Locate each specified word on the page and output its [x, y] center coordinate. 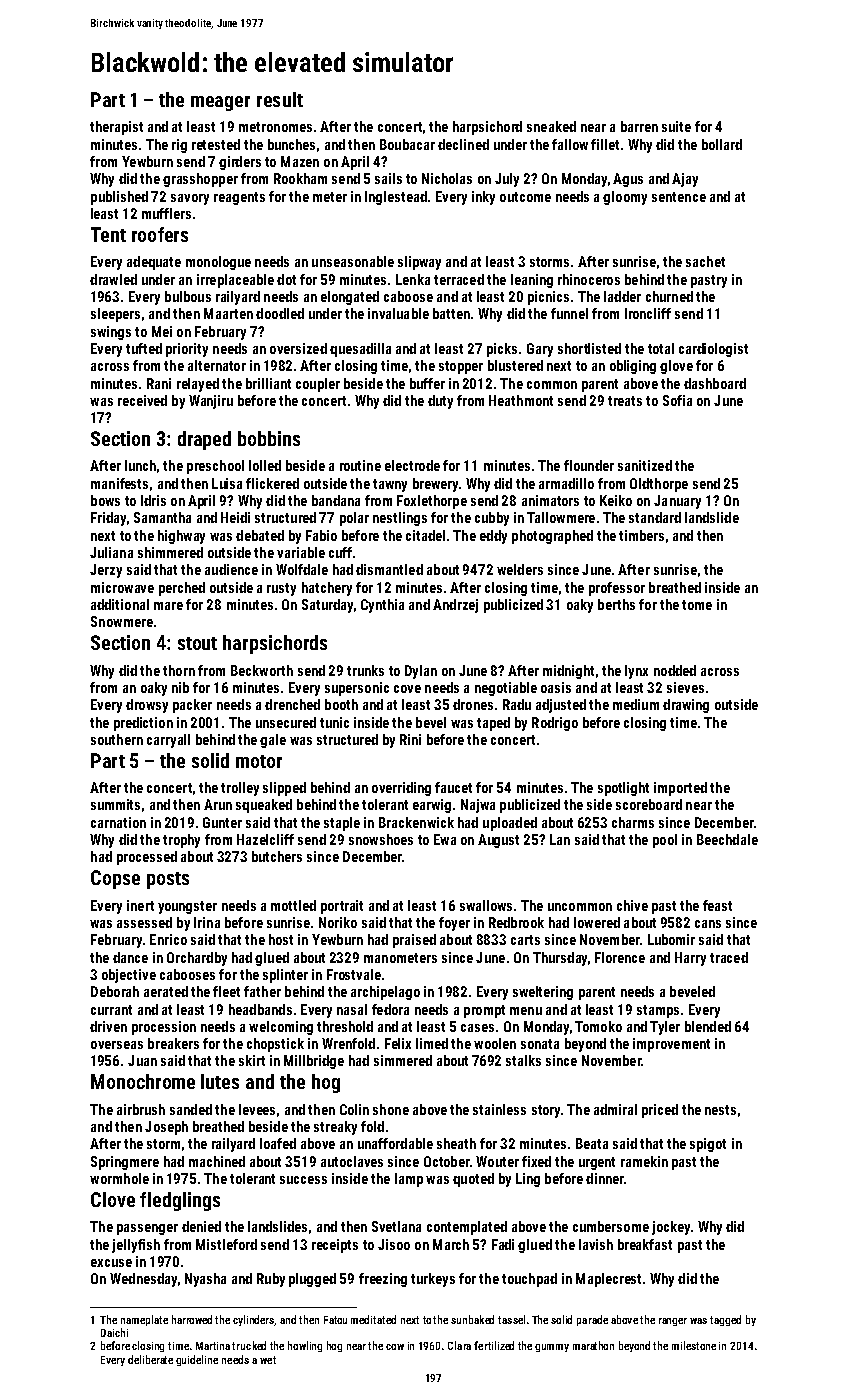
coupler [318, 385]
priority [187, 350]
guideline [197, 1360]
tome [697, 605]
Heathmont [521, 400]
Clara [459, 1345]
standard [655, 517]
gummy [552, 1348]
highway [181, 537]
